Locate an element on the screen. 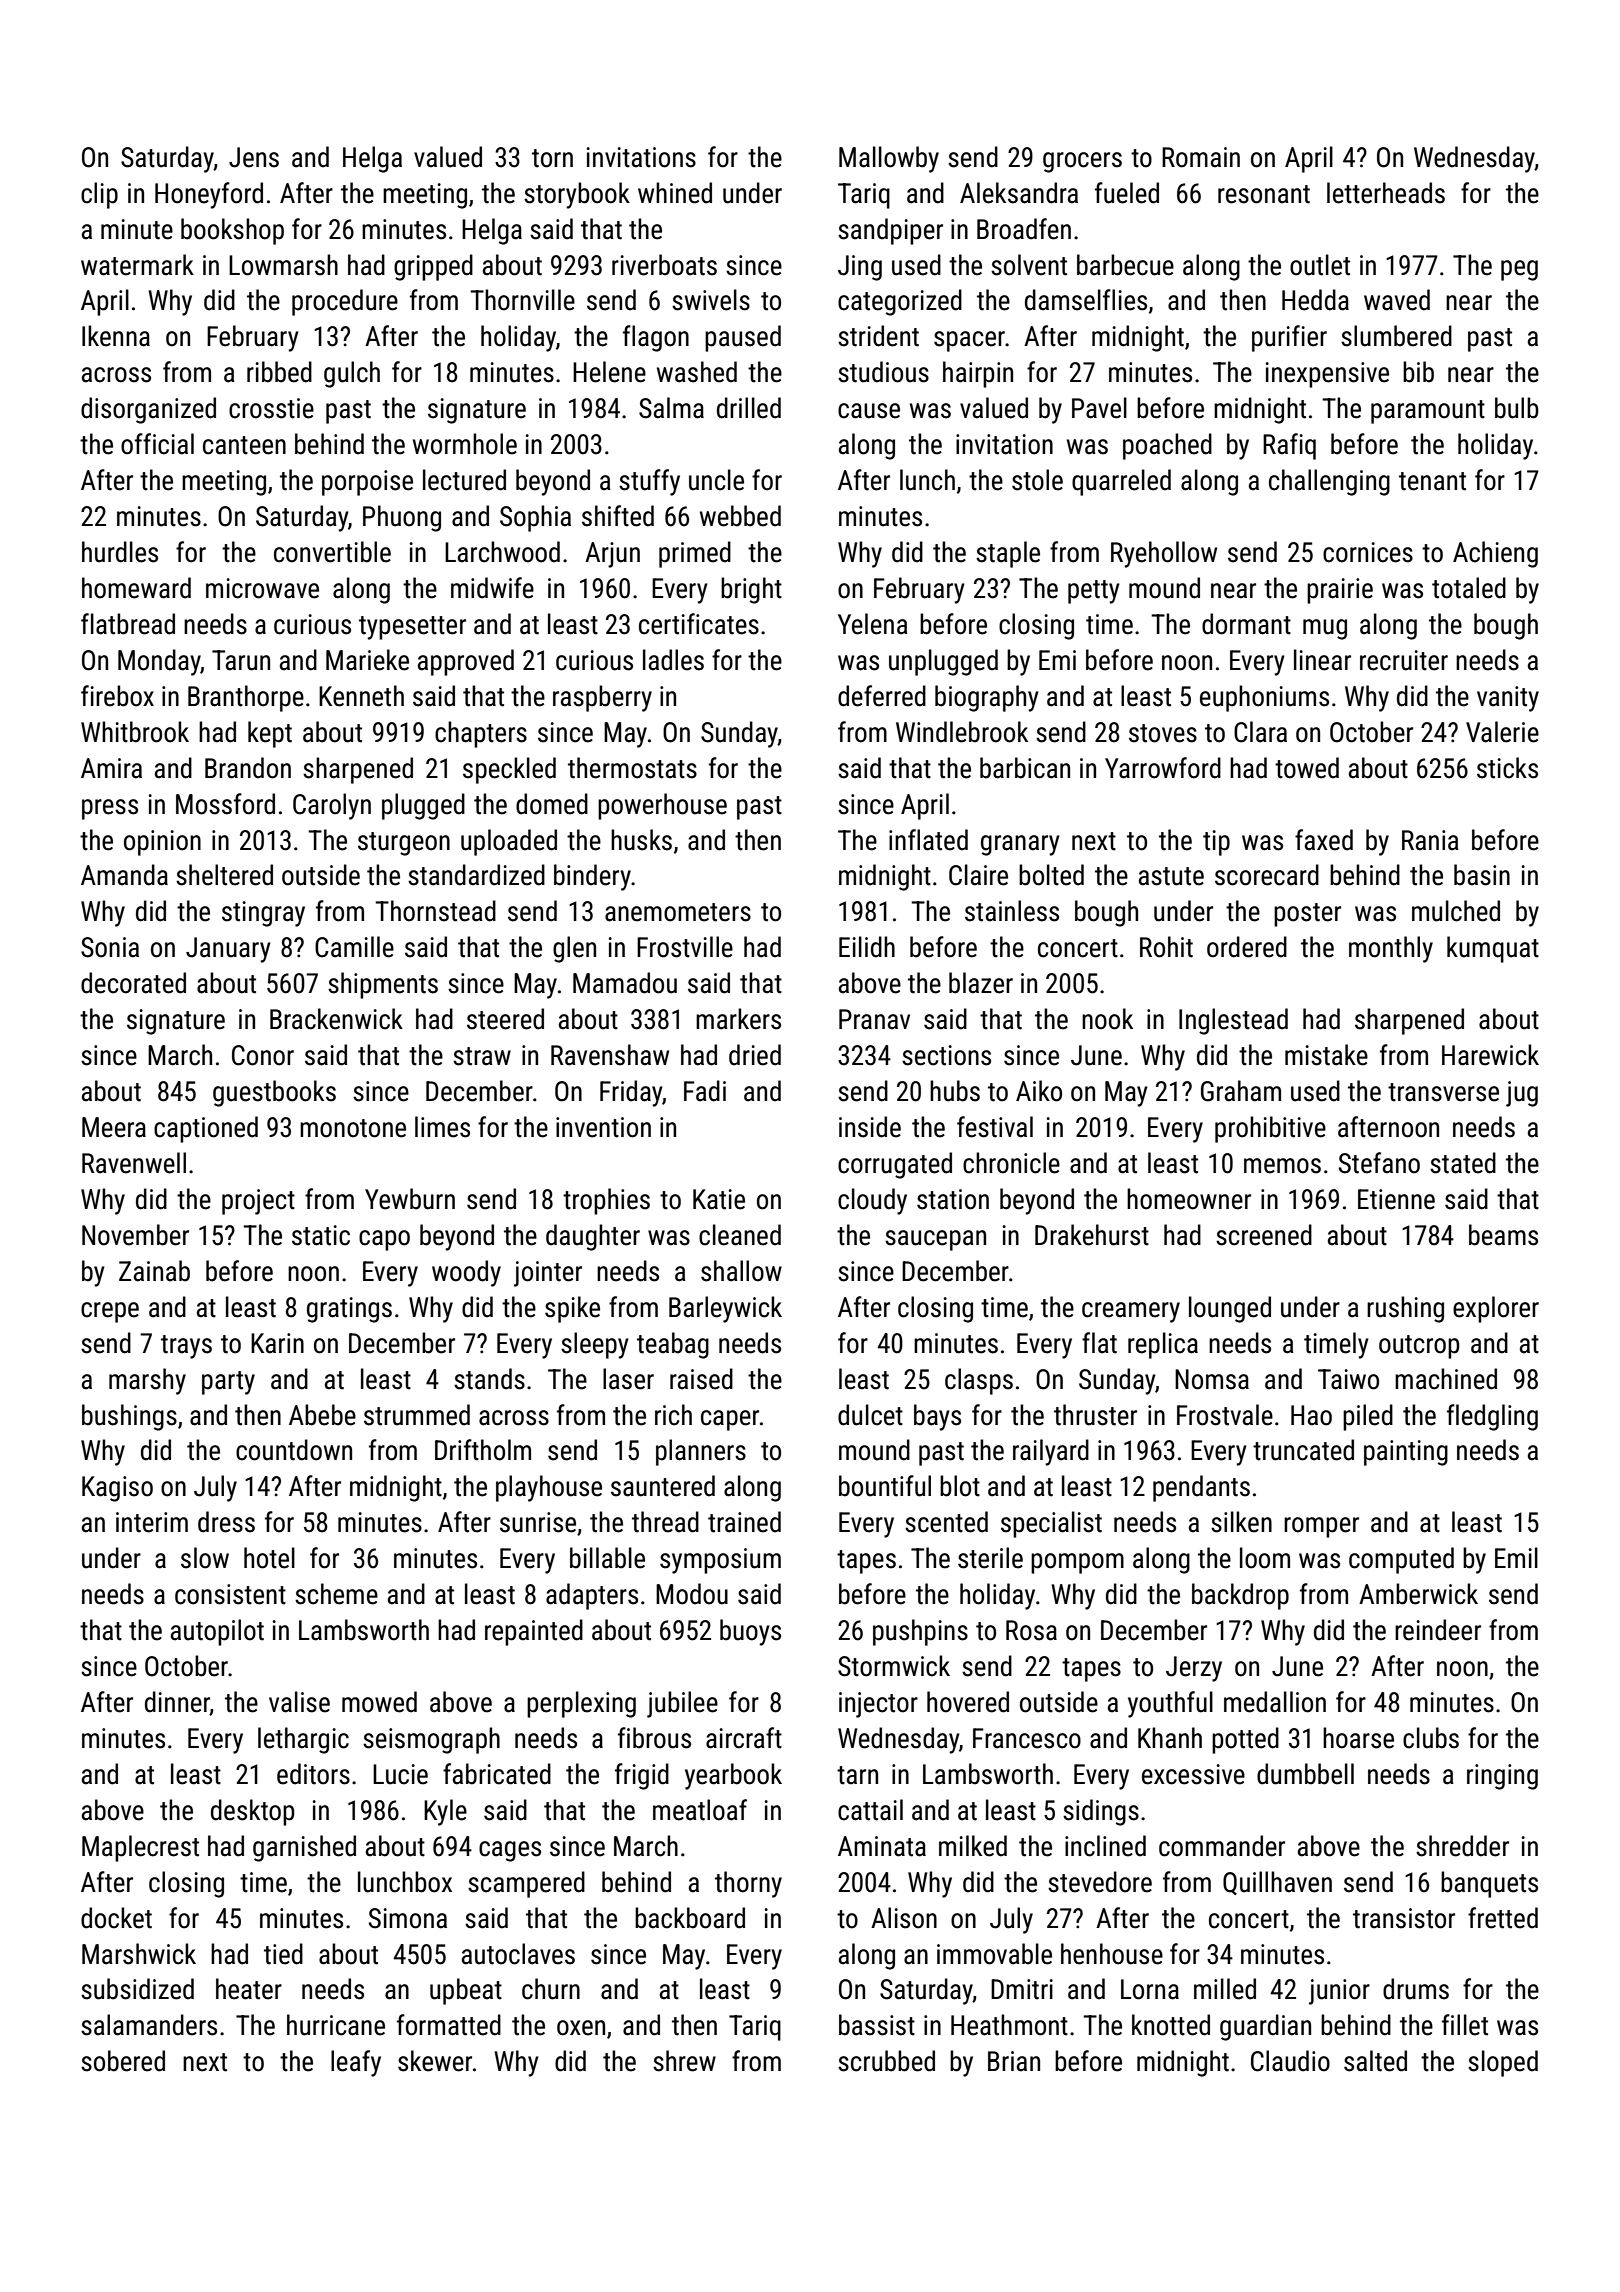 This screenshot has width=1620, height=2292. wormhole is located at coordinates (465, 444).
